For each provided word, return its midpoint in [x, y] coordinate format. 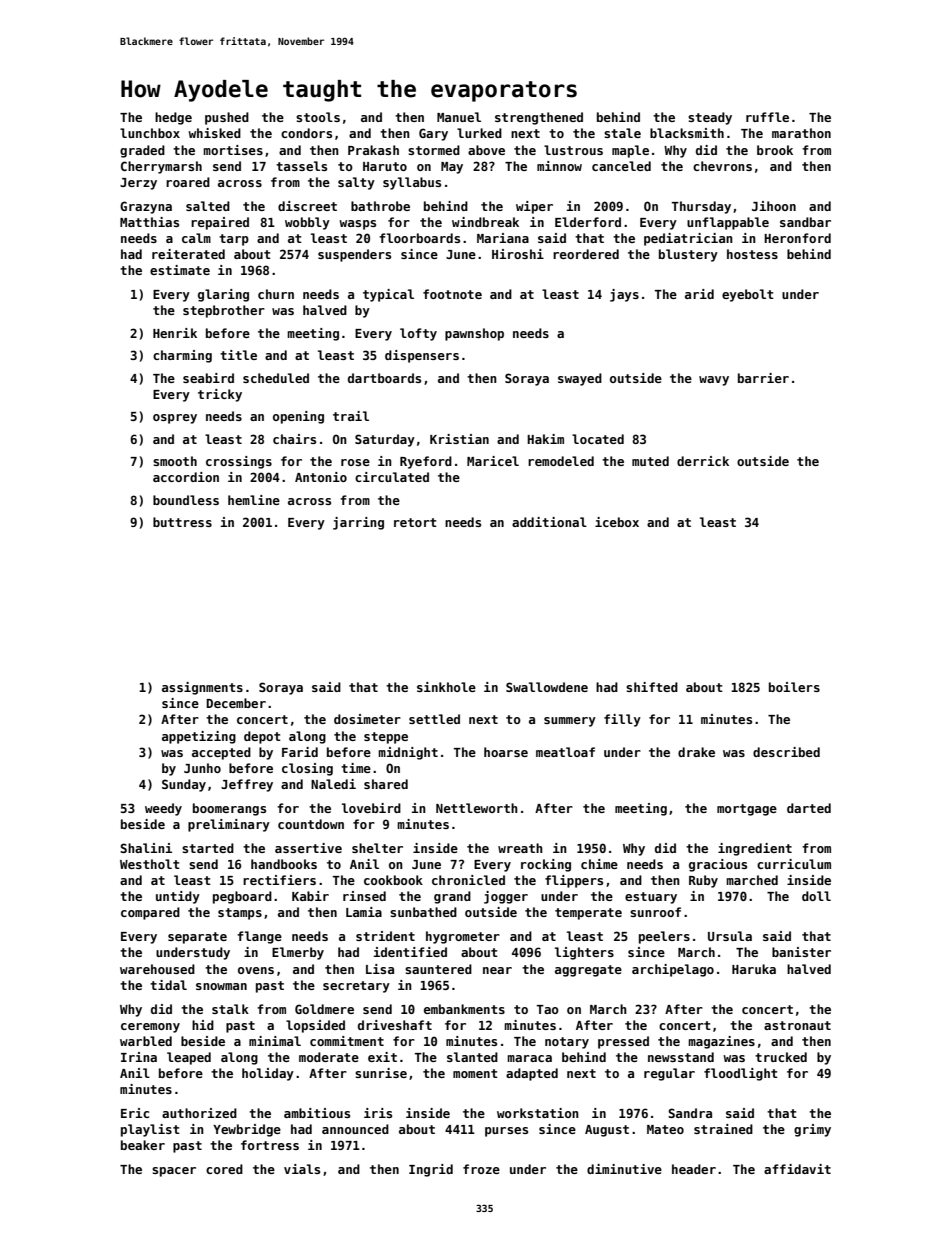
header [694, 1169]
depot [262, 737]
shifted [652, 687]
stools [318, 117]
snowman [221, 986]
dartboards [384, 378]
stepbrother [224, 311]
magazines [721, 1042]
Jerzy [138, 184]
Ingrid [431, 1170]
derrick [703, 461]
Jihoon [774, 206]
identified [410, 952]
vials [302, 1169]
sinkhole [446, 687]
